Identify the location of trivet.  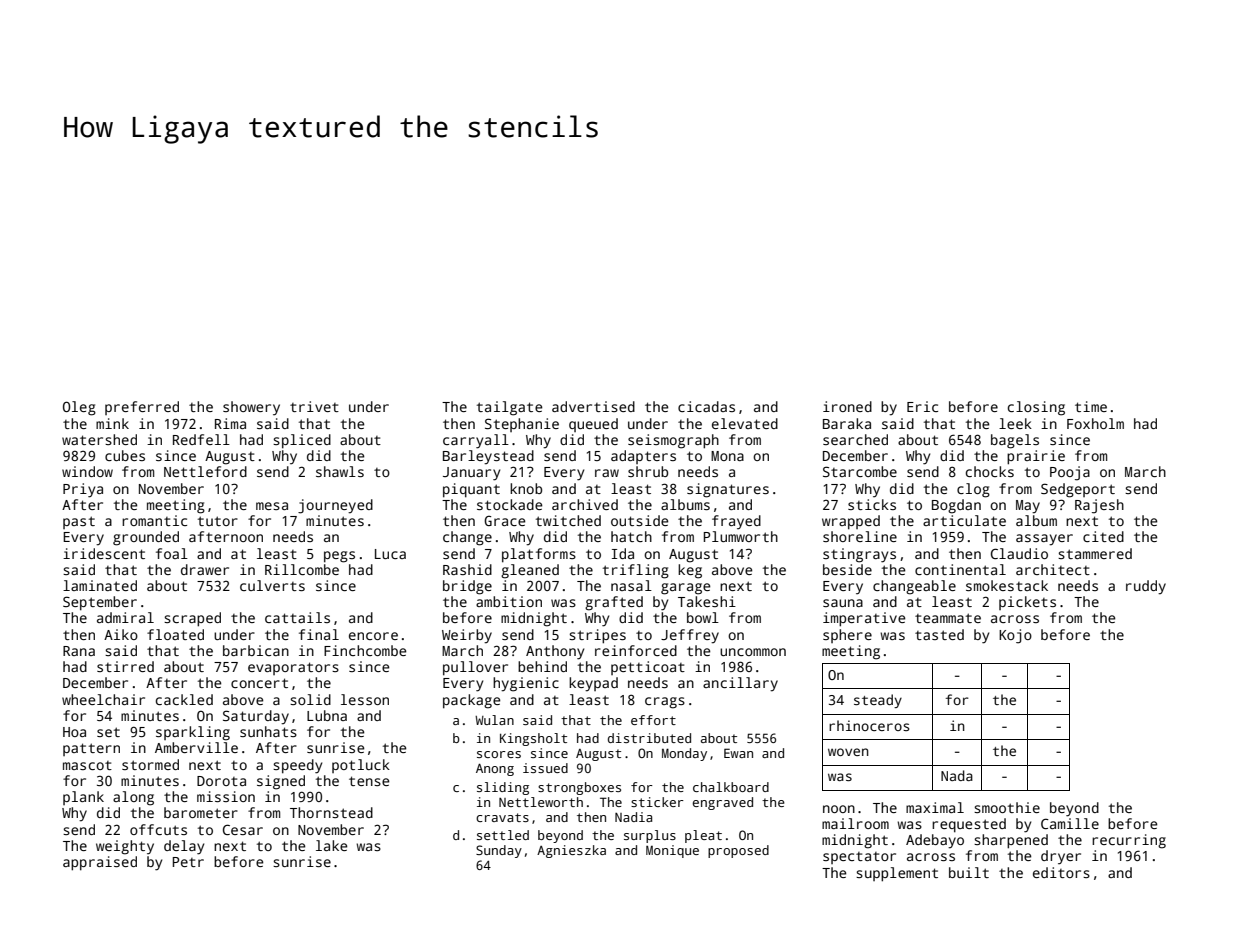
(314, 406).
